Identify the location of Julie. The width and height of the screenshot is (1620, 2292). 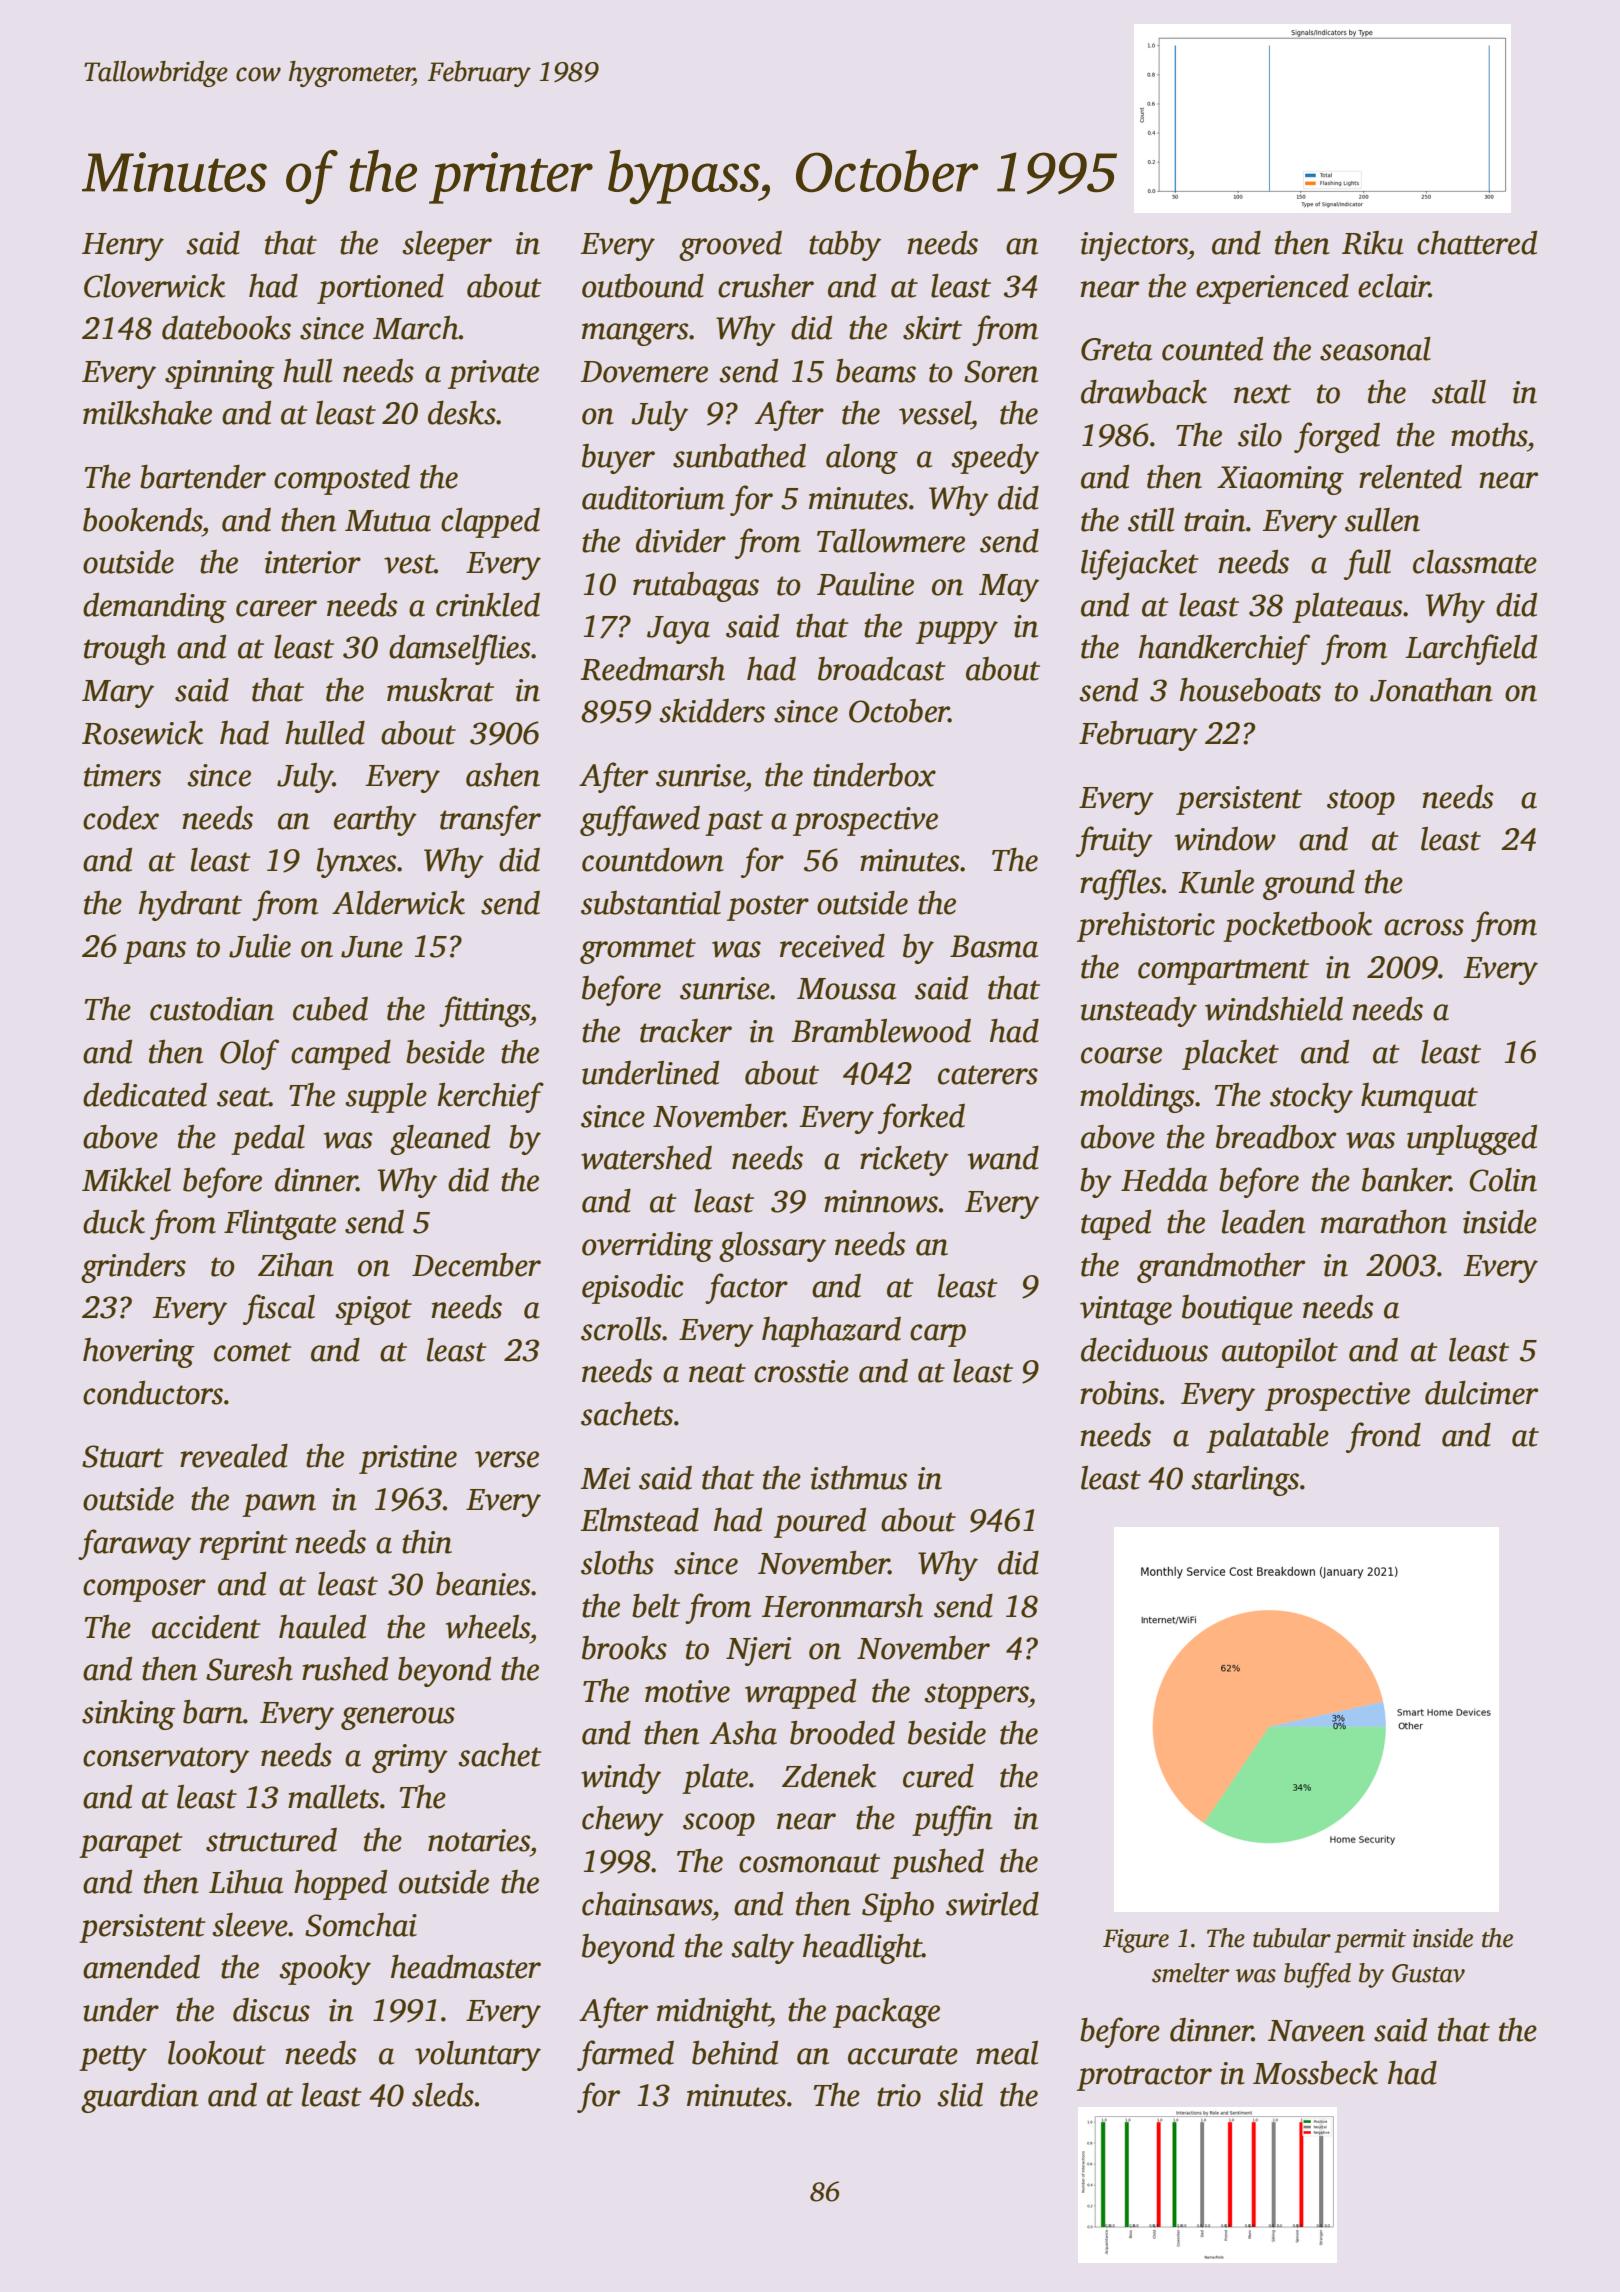
(260, 946).
